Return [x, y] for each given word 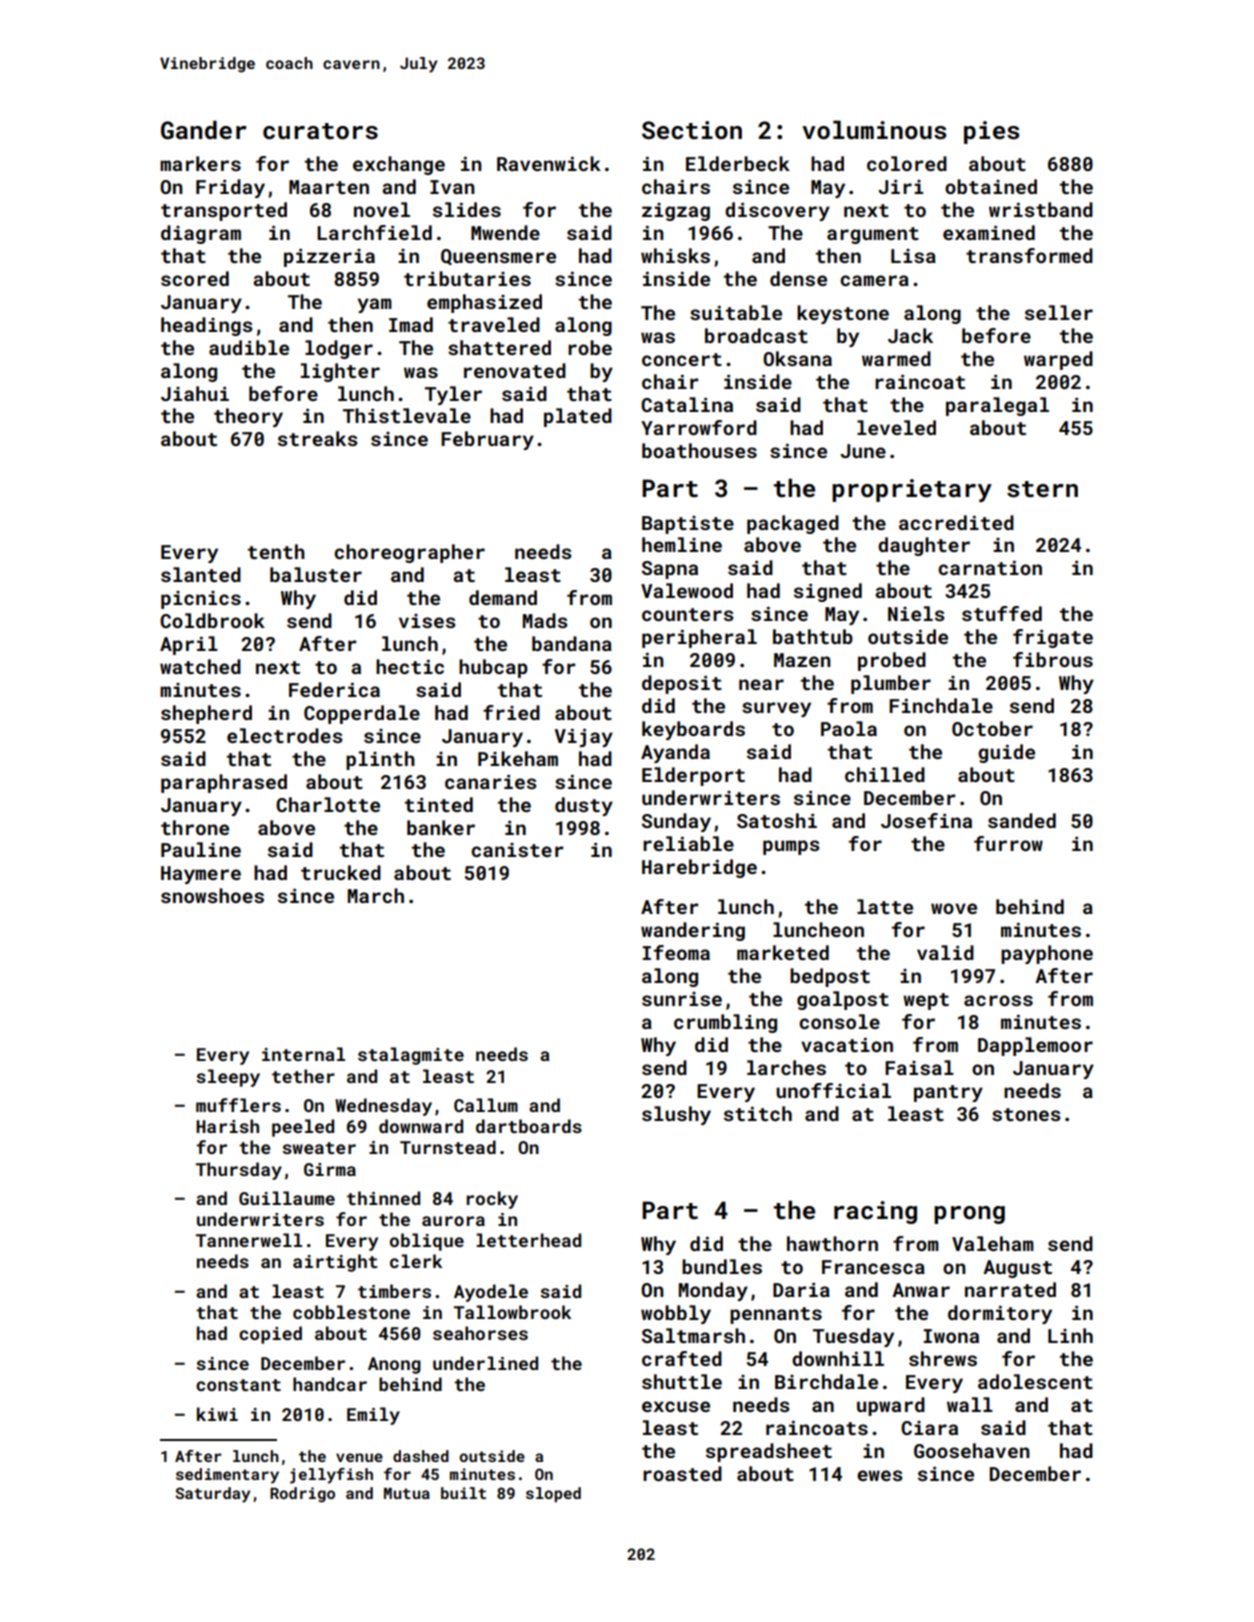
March [376, 895]
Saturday [213, 1495]
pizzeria [329, 257]
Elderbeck [738, 163]
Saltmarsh [693, 1335]
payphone [1047, 954]
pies [992, 132]
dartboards [529, 1126]
